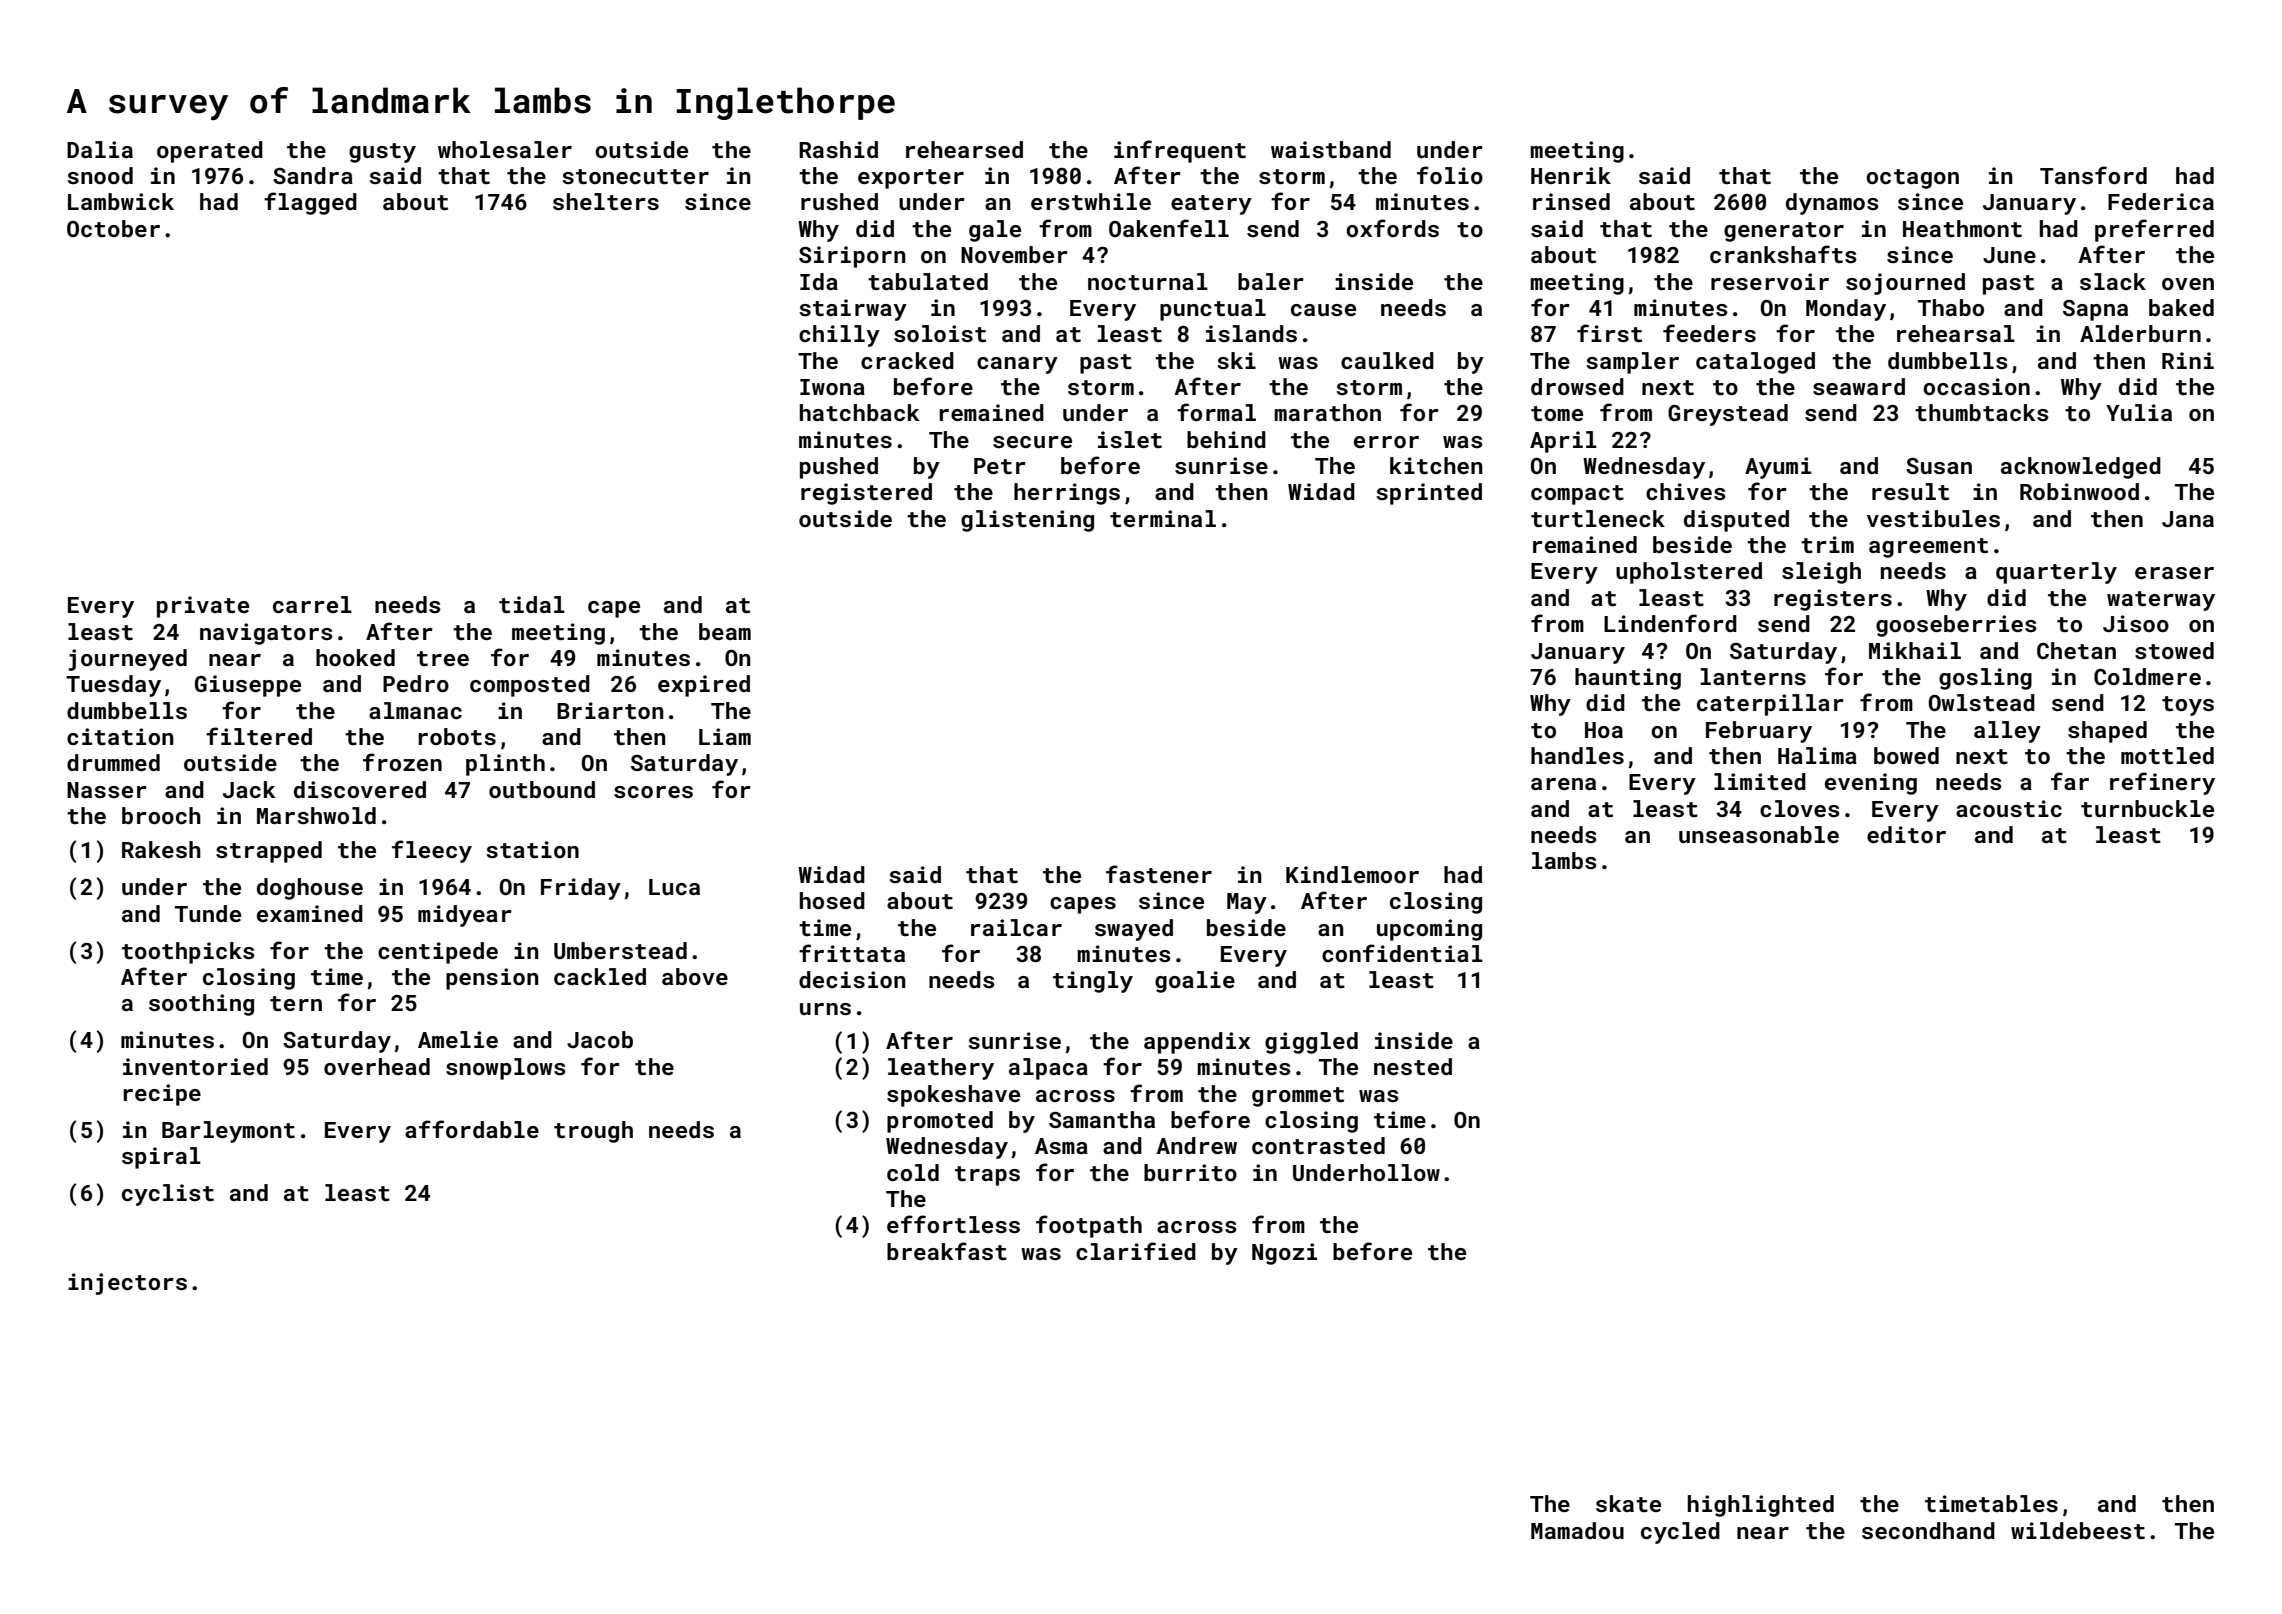  Describe the element at coordinates (1284, 1254) in the page. I see `Ngozi` at that location.
